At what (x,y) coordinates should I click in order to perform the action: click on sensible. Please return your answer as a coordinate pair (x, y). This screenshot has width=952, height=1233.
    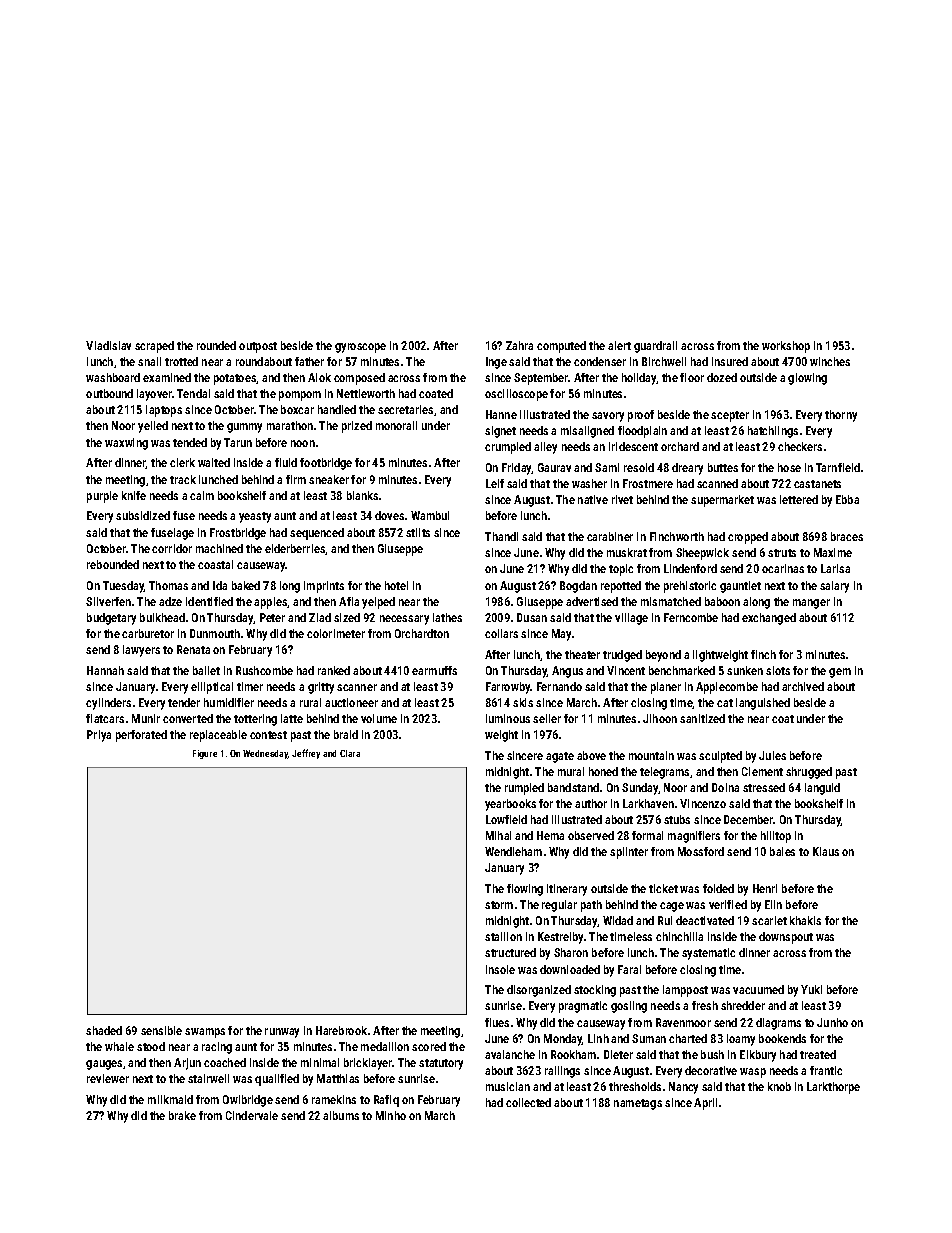
    Looking at the image, I should click on (161, 1030).
